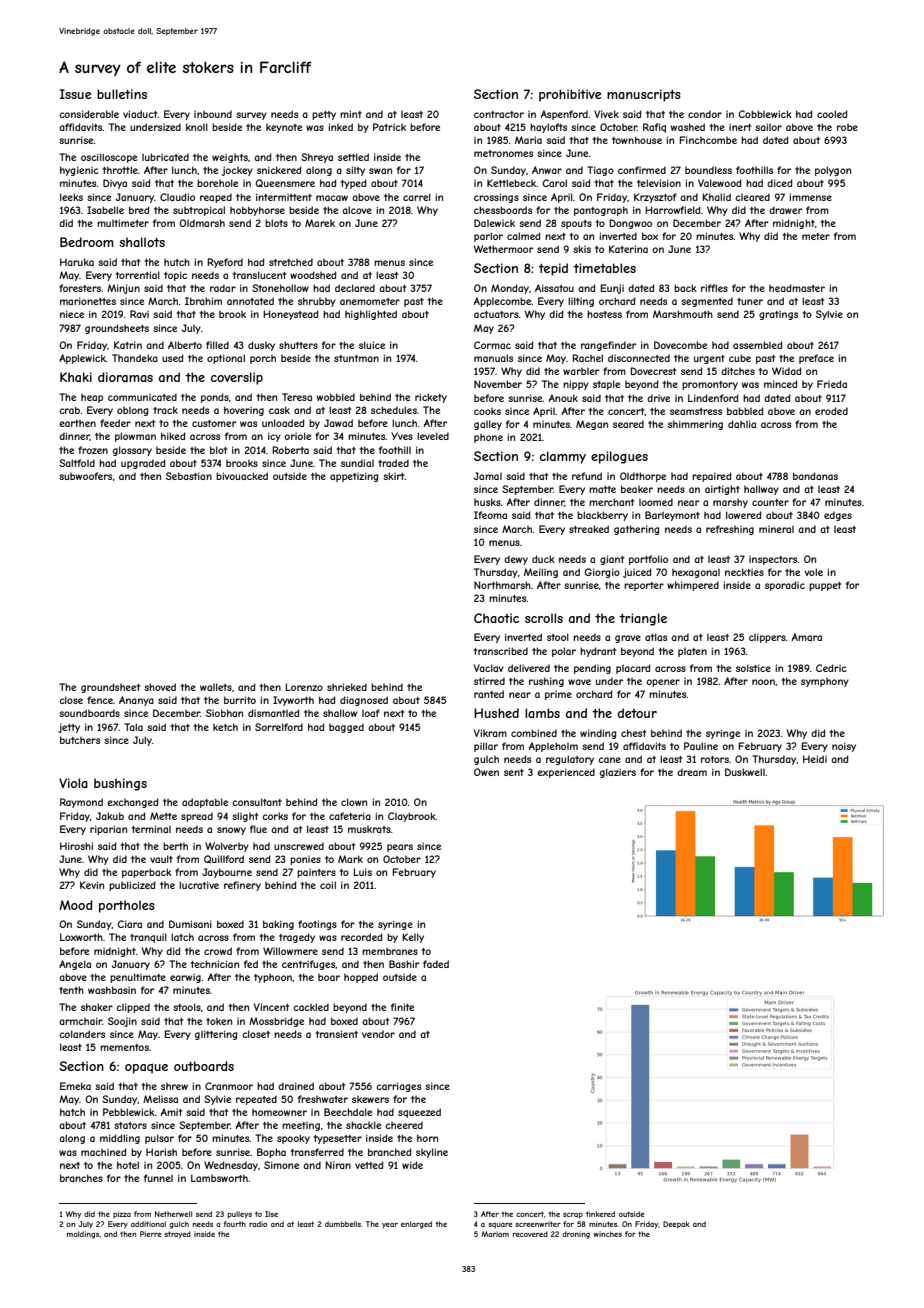 Image resolution: width=924 pixels, height=1308 pixels. What do you see at coordinates (77, 262) in the image?
I see `Haruka` at bounding box center [77, 262].
